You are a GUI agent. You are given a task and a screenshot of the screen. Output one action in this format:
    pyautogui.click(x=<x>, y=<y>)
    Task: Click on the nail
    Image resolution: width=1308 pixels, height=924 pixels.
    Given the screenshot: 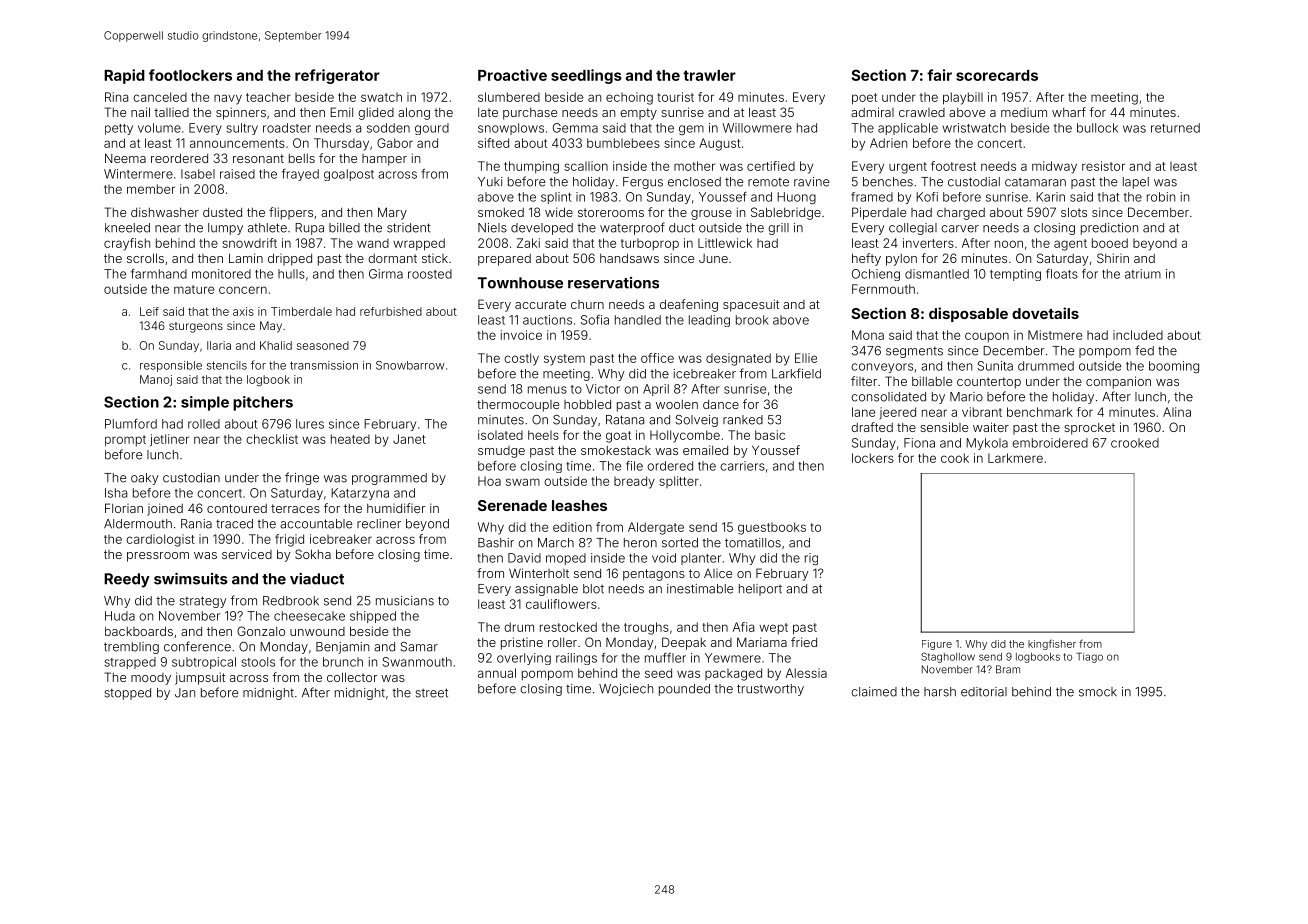 What is the action you would take?
    pyautogui.click(x=140, y=112)
